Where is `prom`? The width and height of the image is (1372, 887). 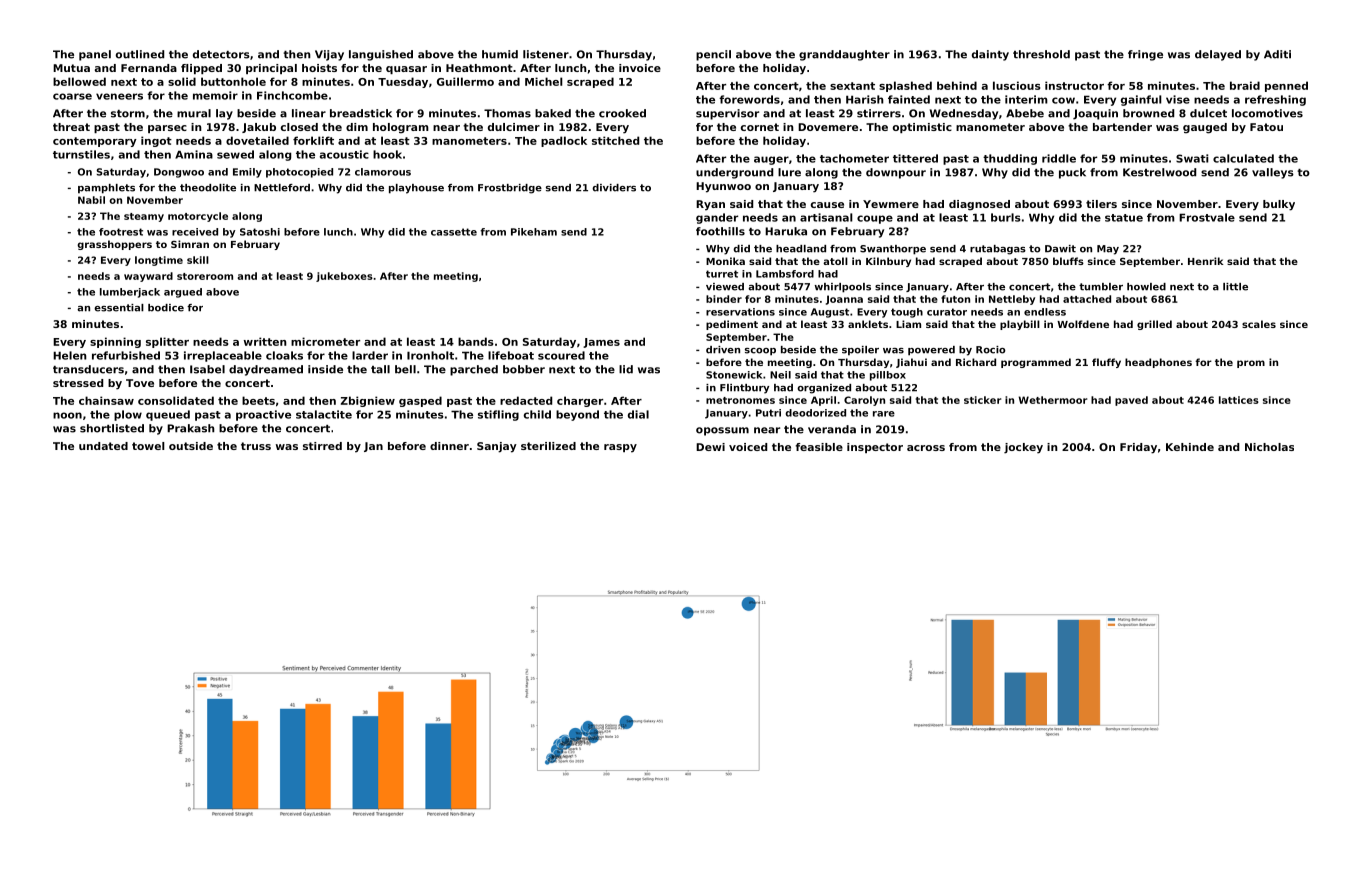
prom is located at coordinates (1251, 364).
